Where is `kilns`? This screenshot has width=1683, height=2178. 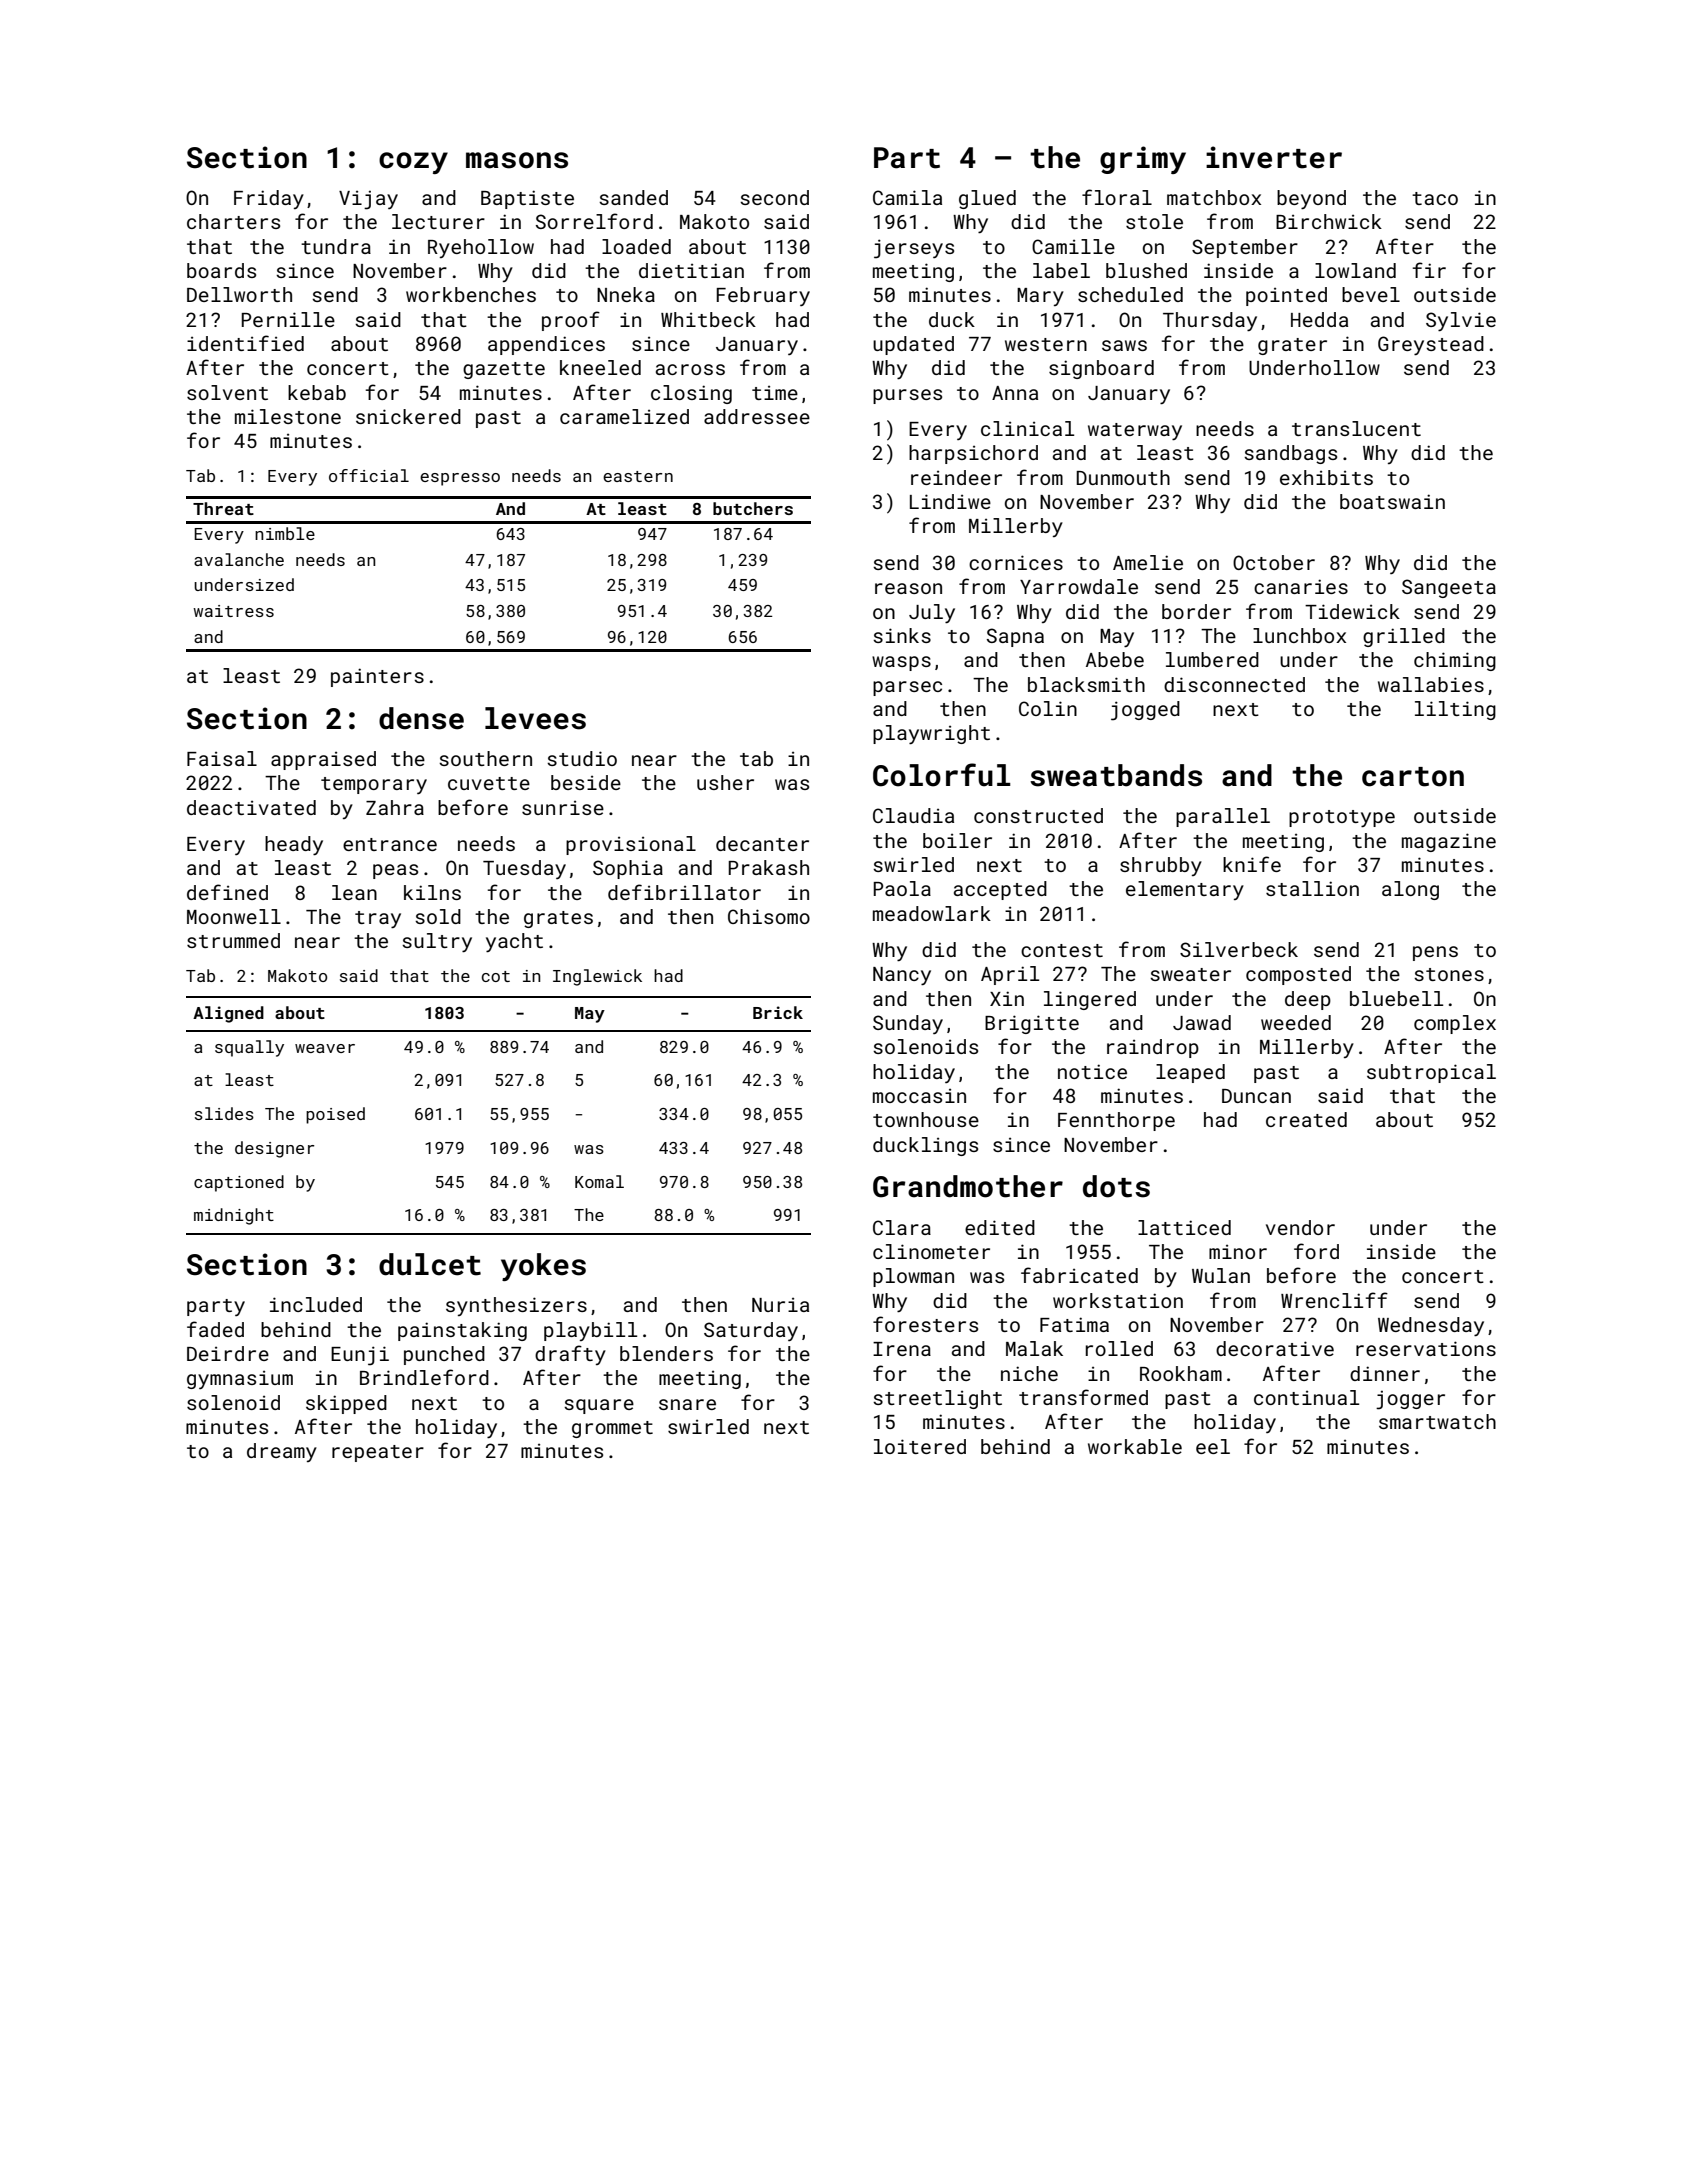
kilns is located at coordinates (432, 892).
